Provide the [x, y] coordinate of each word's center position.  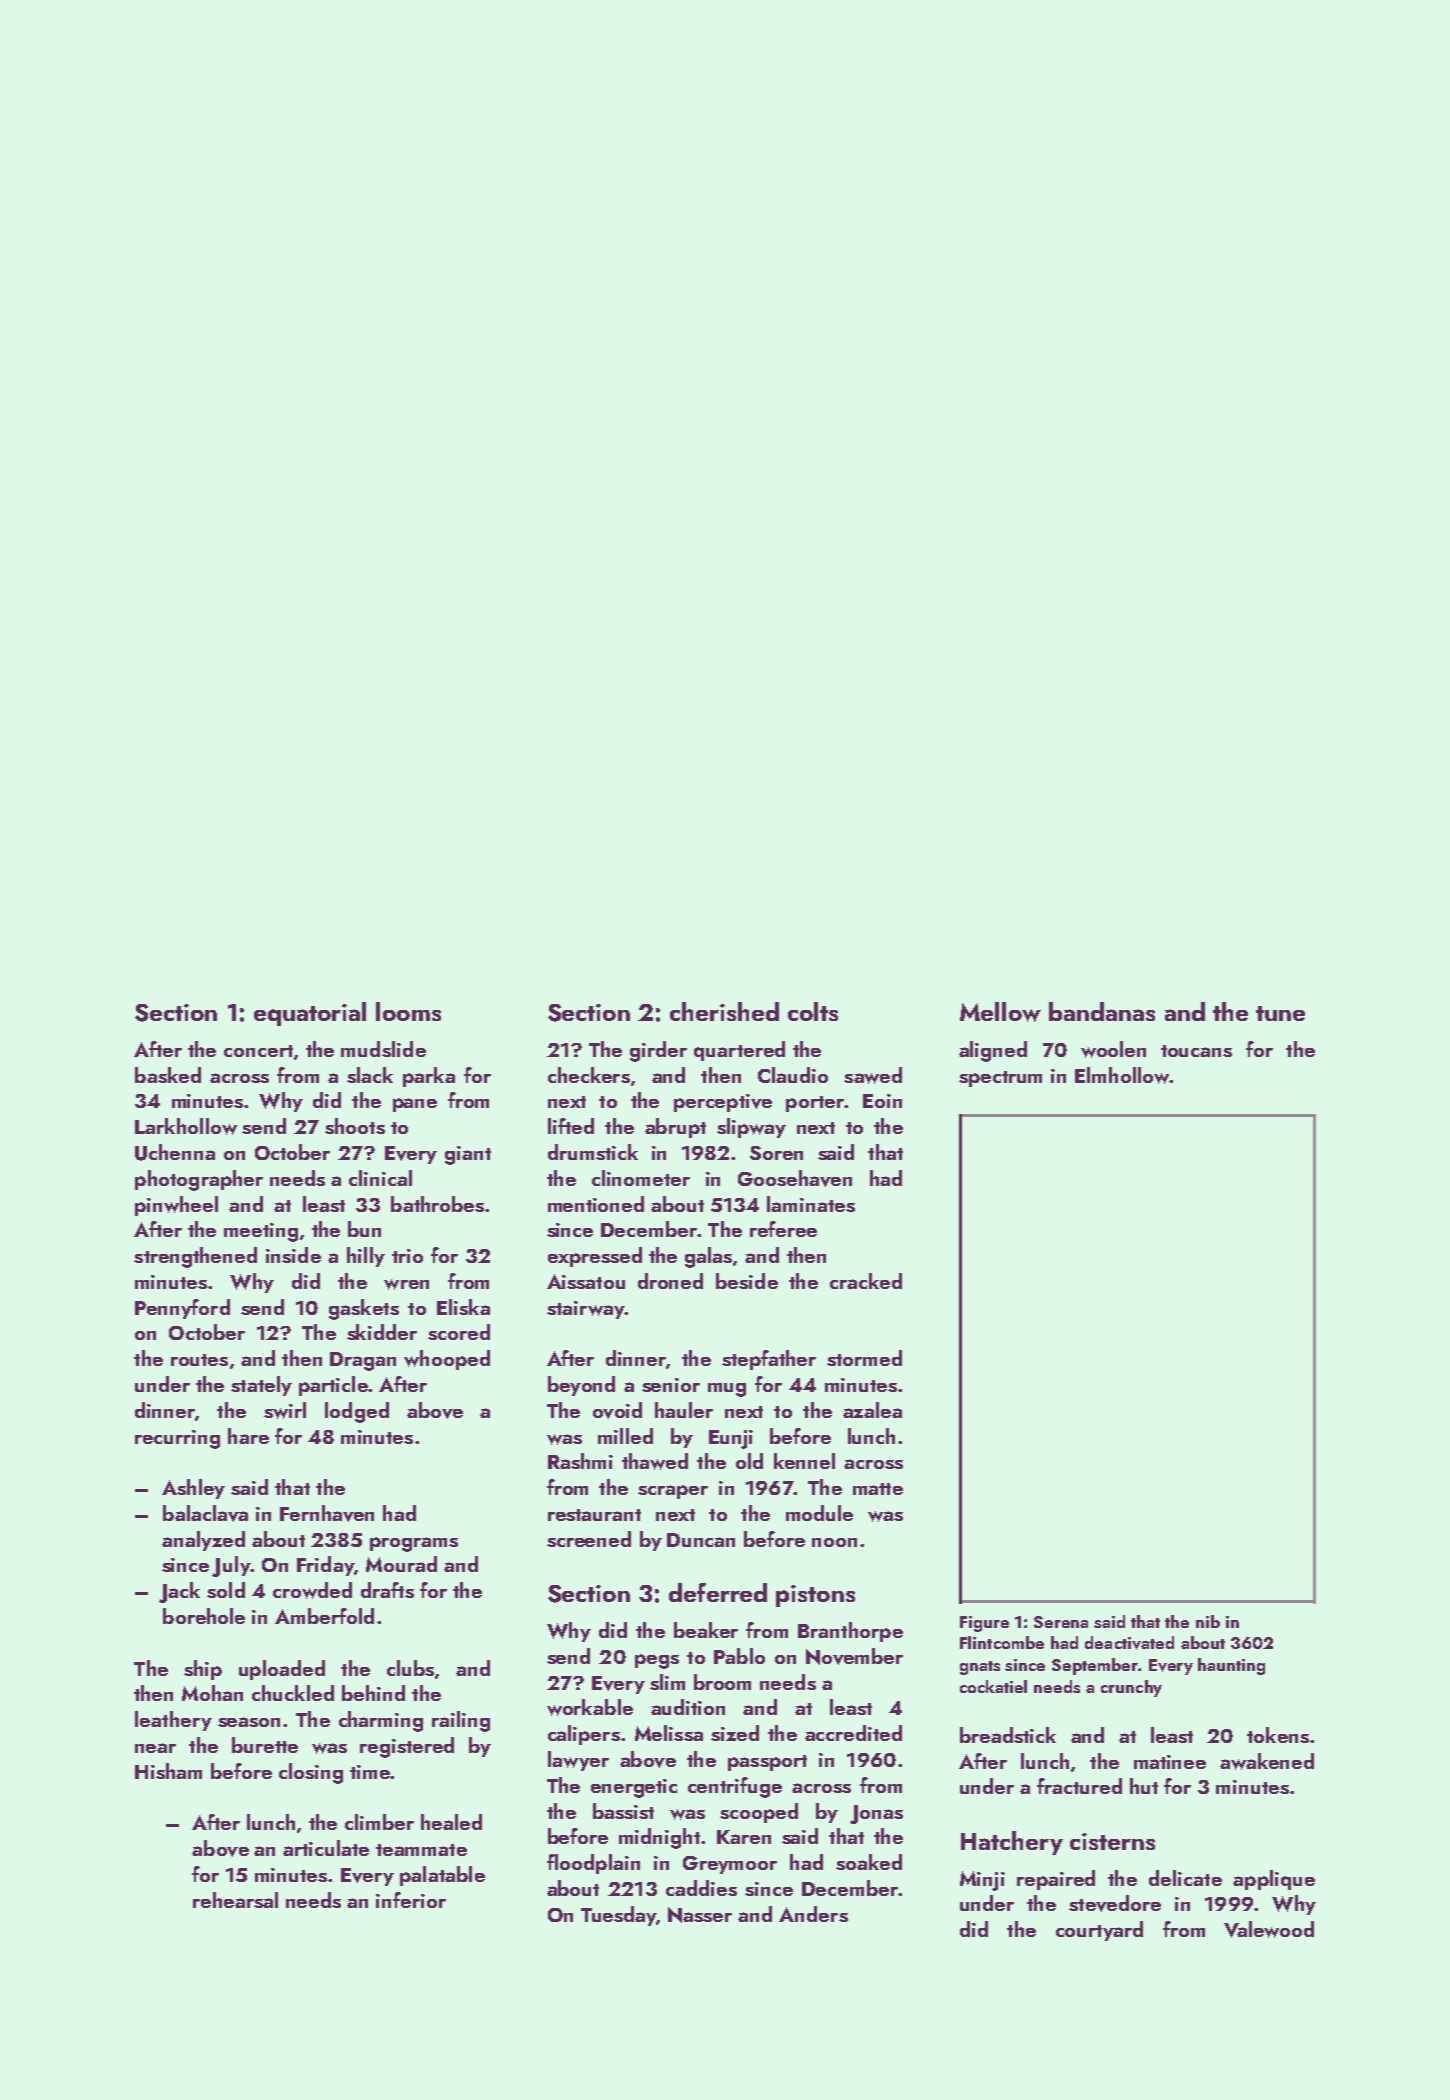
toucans [1196, 1051]
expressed [595, 1257]
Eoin [882, 1101]
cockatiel [993, 1686]
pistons [815, 1596]
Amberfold [324, 1616]
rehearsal [235, 1900]
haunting [1231, 1666]
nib [1208, 1621]
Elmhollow [1122, 1075]
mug [727, 1390]
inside [293, 1255]
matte [878, 1489]
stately [261, 1386]
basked [168, 1075]
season [249, 1722]
